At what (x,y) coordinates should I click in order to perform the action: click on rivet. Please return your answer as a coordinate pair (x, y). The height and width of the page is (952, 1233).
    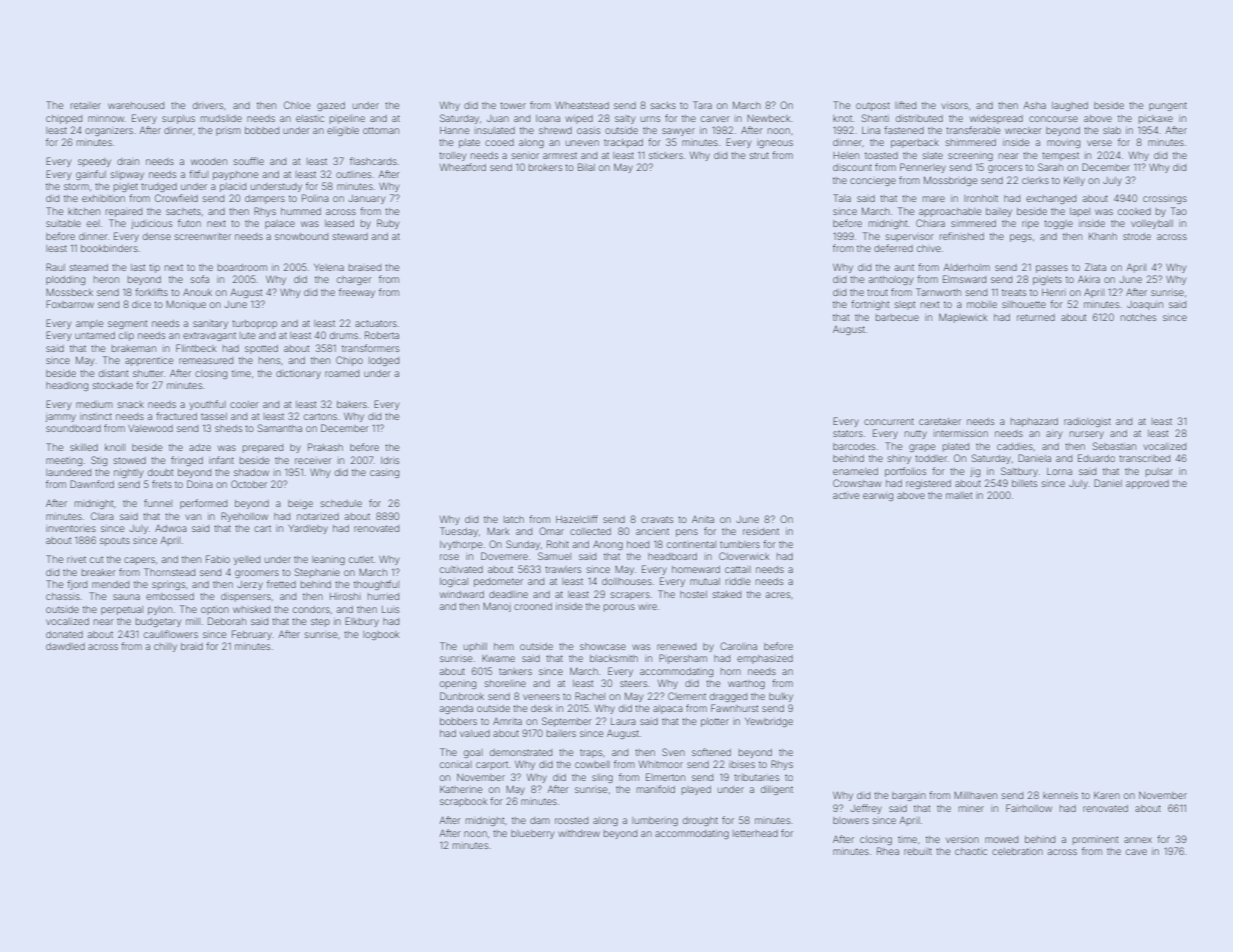
    Looking at the image, I should click on (76, 559).
